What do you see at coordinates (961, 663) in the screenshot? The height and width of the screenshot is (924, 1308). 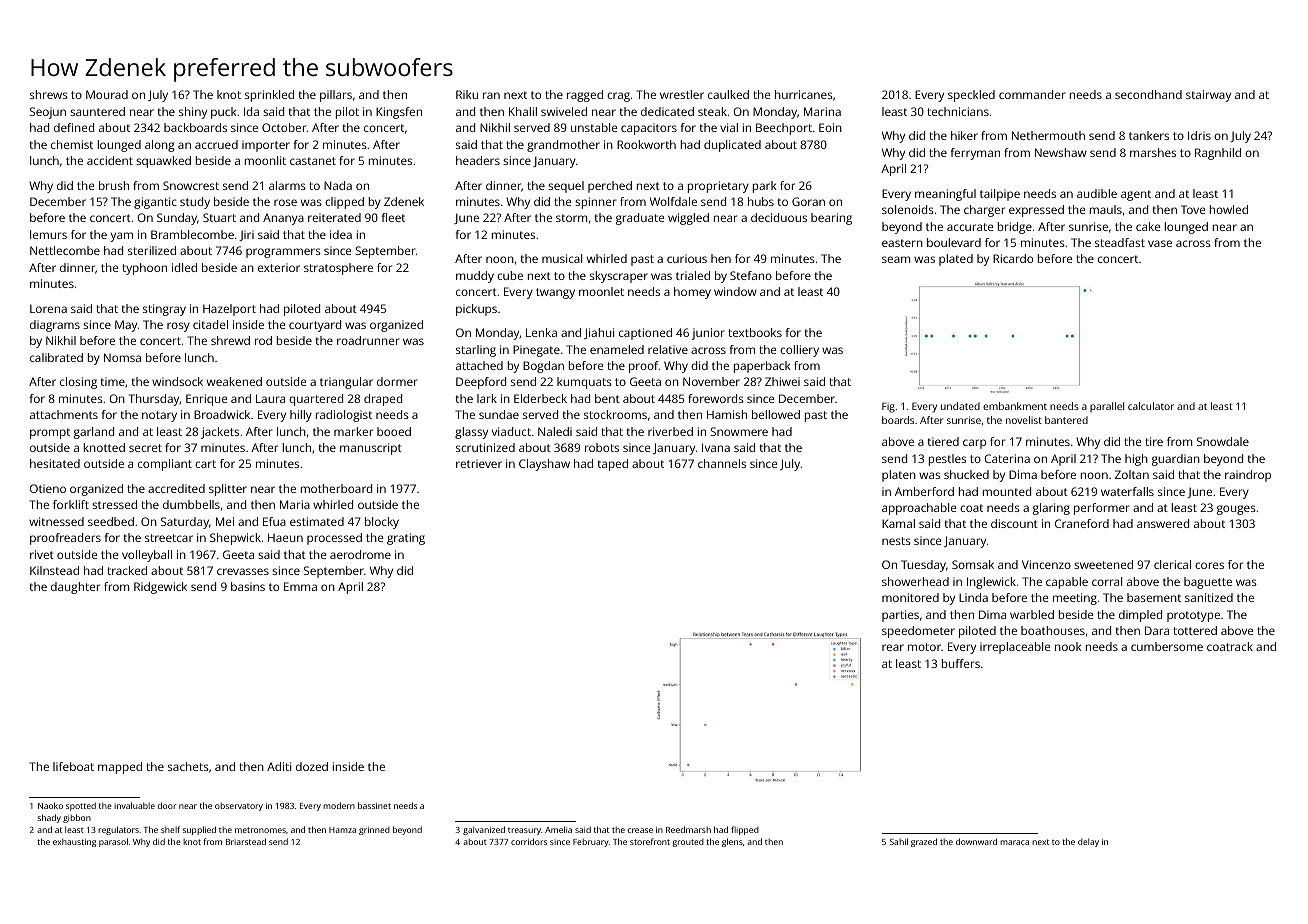 I see `buffers` at bounding box center [961, 663].
